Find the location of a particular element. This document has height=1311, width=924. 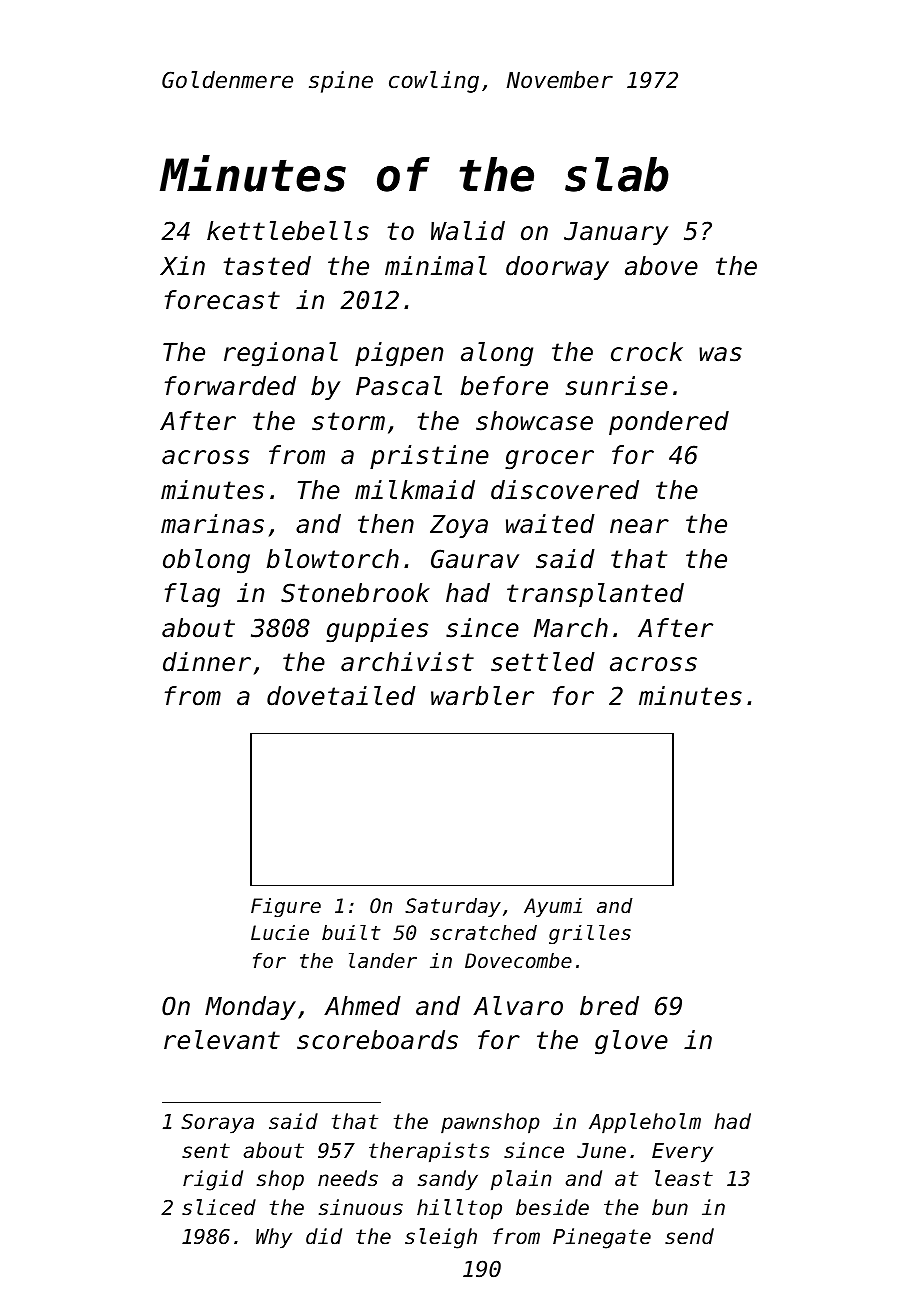

Why is located at coordinates (274, 1238).
